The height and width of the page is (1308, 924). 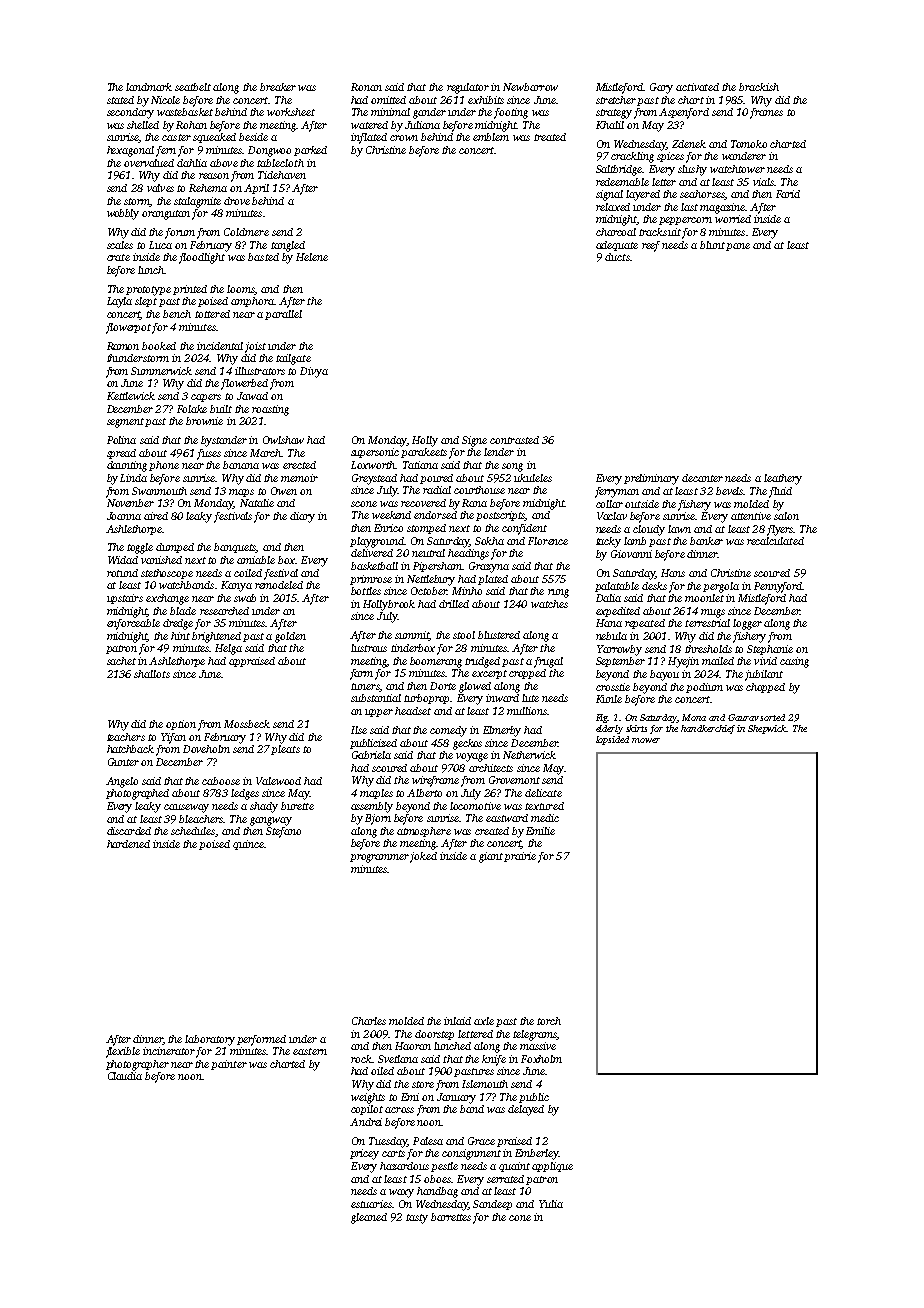 What do you see at coordinates (738, 247) in the page?
I see `pane` at bounding box center [738, 247].
